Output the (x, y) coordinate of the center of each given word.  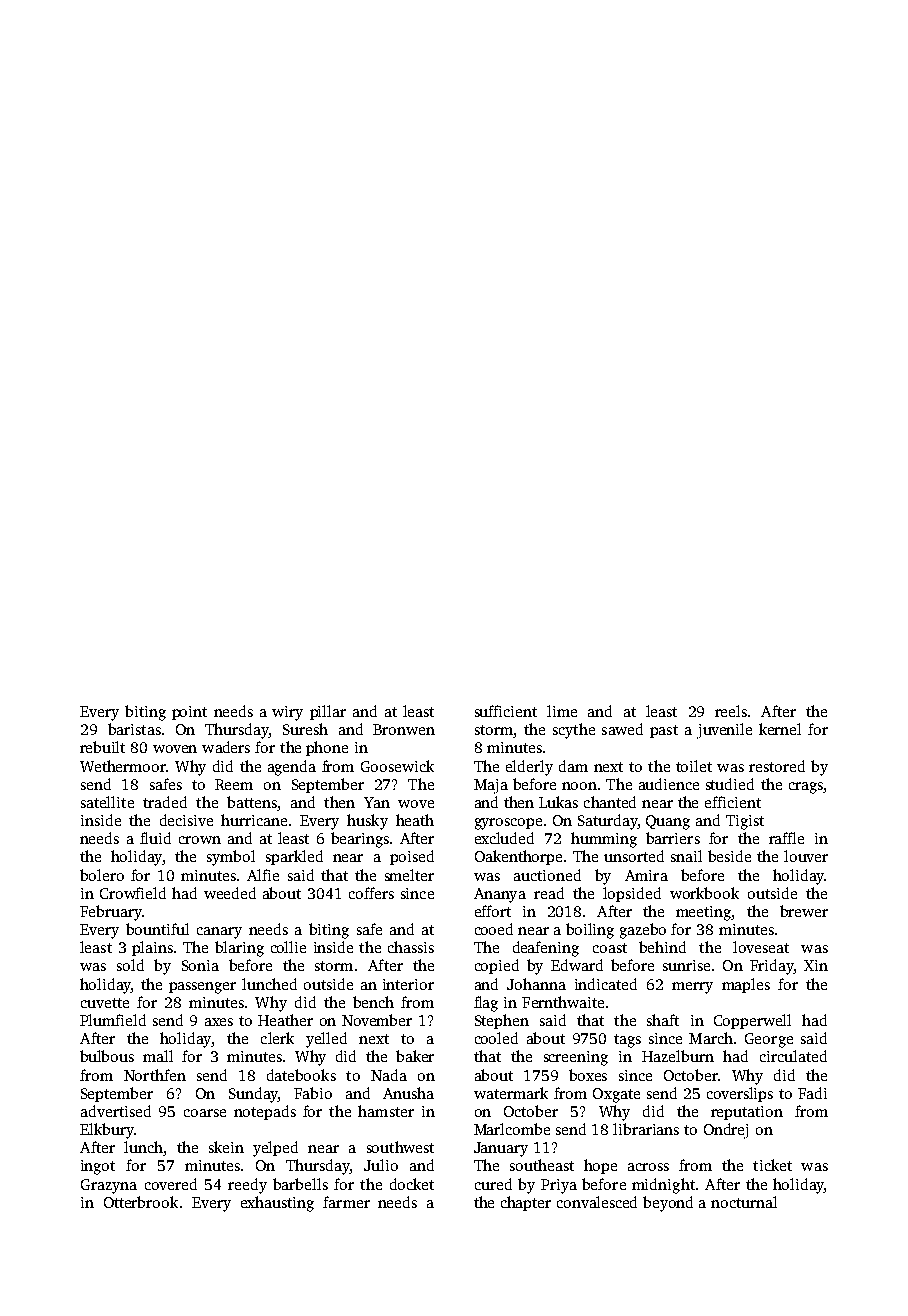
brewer (804, 911)
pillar (328, 712)
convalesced (597, 1202)
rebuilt (102, 747)
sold (130, 965)
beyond (668, 1204)
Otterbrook (141, 1202)
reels (731, 711)
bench (373, 1002)
